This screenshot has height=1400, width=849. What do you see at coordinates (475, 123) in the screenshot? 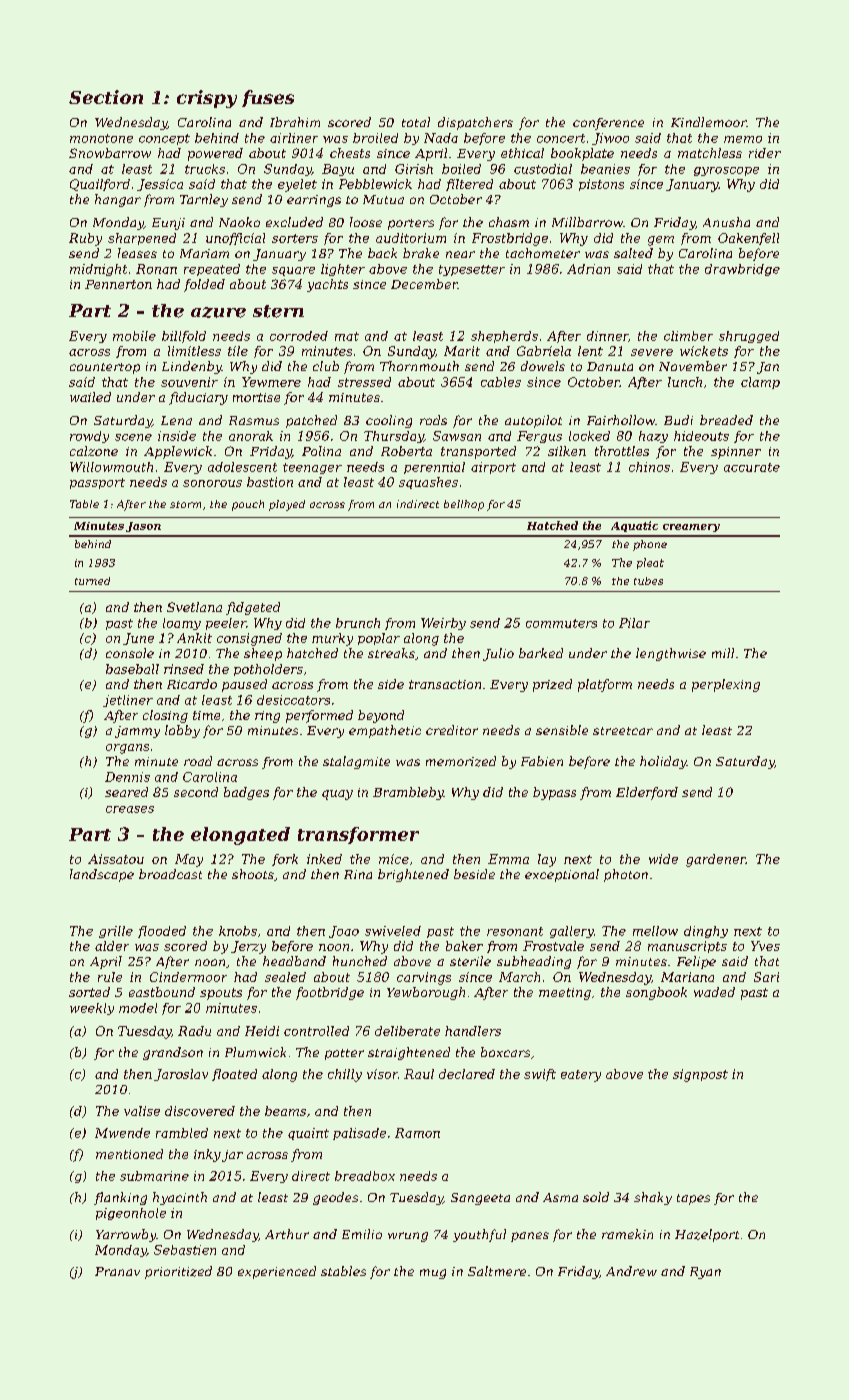
I see `dispatchers` at bounding box center [475, 123].
